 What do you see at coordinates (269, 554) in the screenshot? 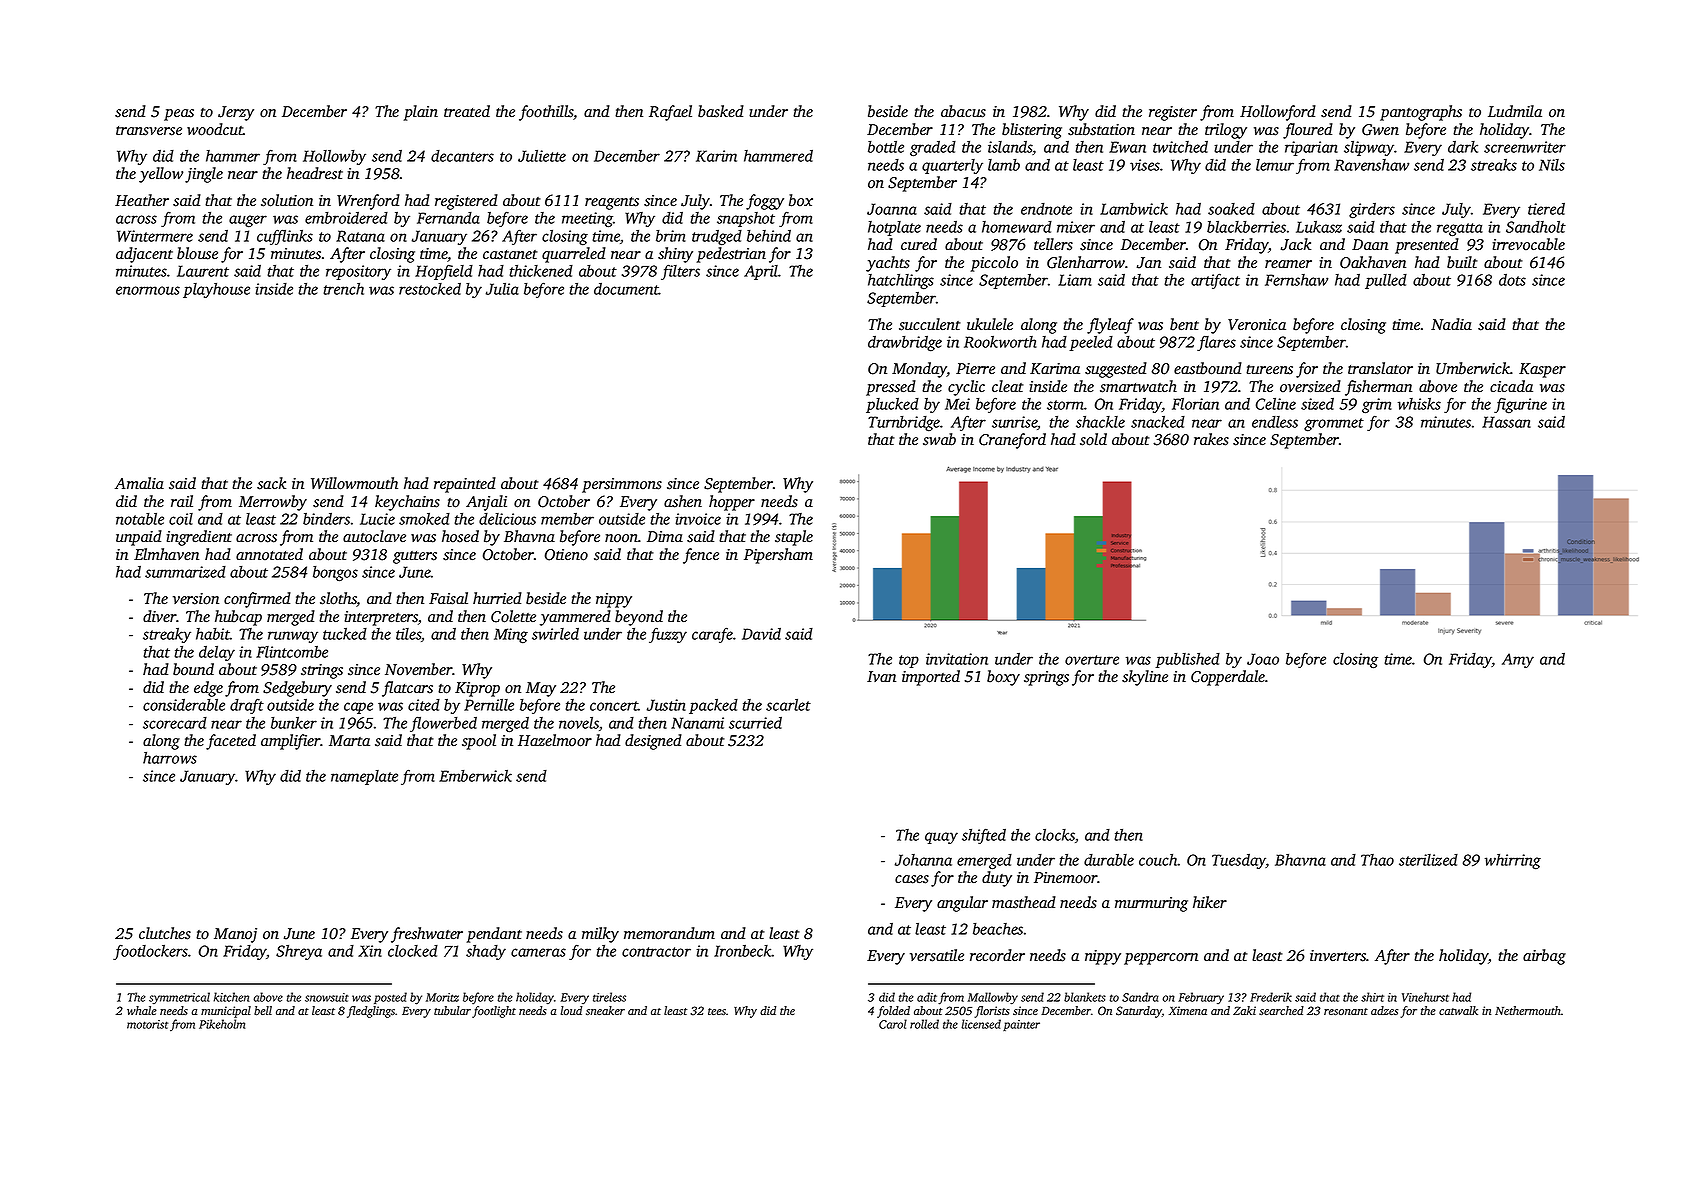
I see `annotated` at bounding box center [269, 554].
